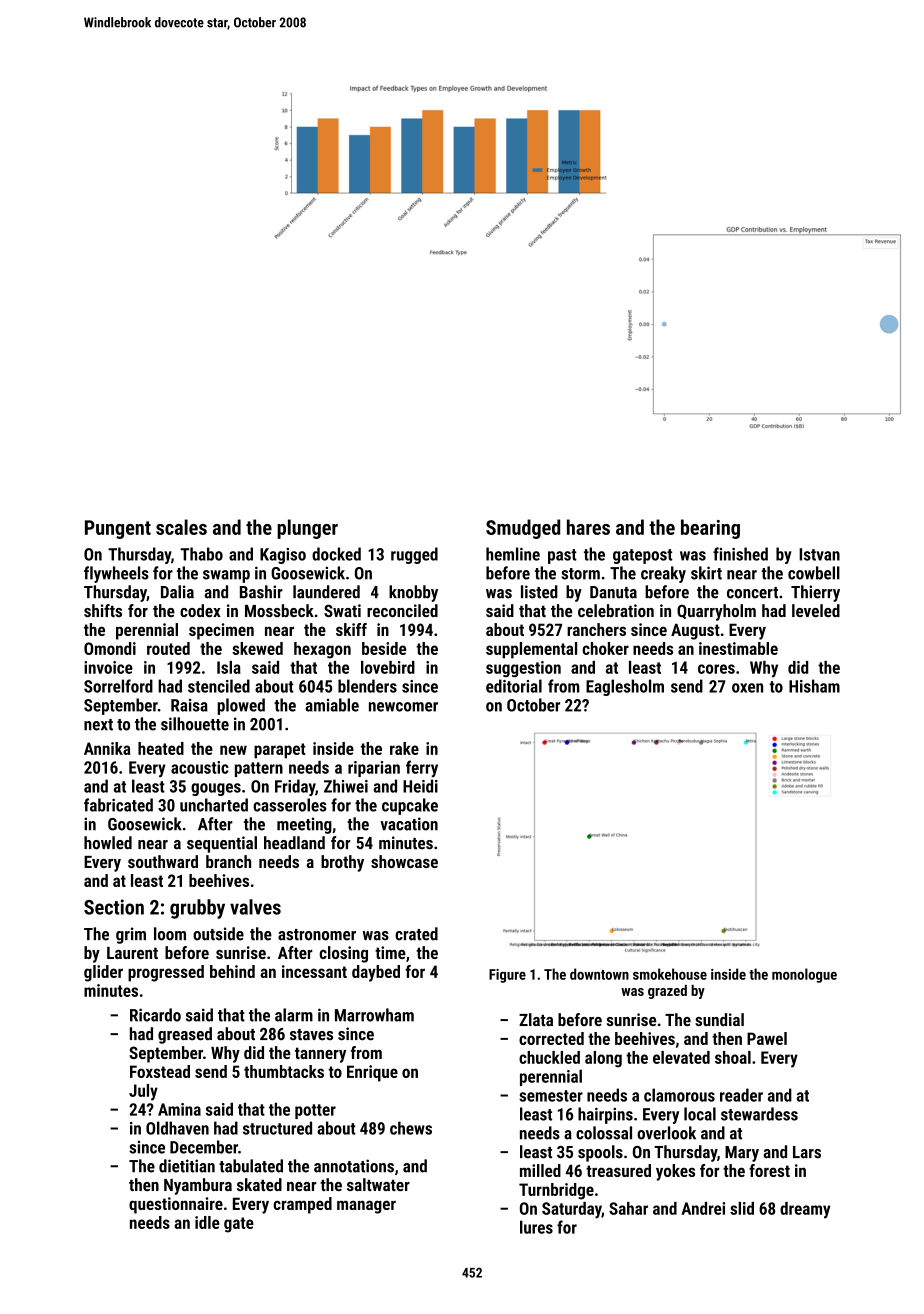 The height and width of the document is (1314, 924). What do you see at coordinates (536, 1227) in the document?
I see `lures` at bounding box center [536, 1227].
